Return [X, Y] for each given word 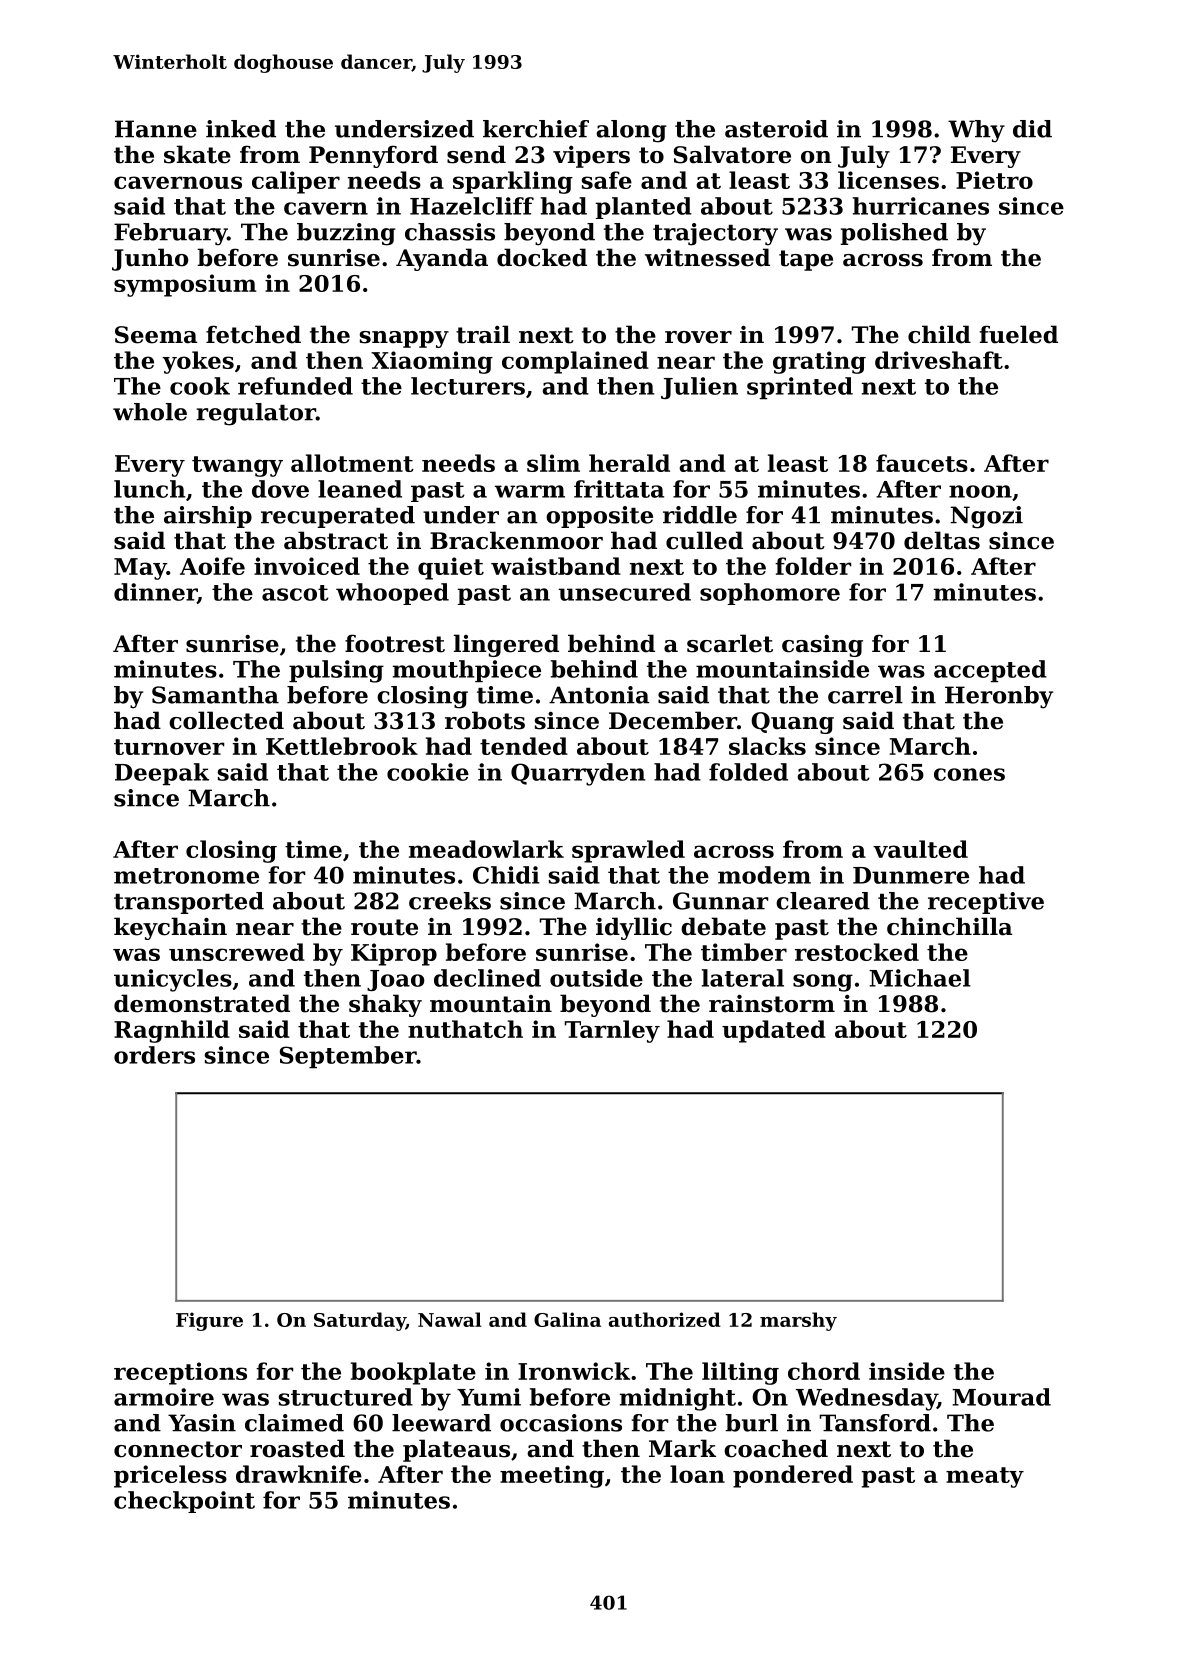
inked [241, 129]
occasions [561, 1423]
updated [774, 1031]
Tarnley [612, 1031]
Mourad [1001, 1397]
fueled [1019, 334]
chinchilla [949, 926]
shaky [385, 1005]
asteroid [776, 129]
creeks [450, 901]
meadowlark [486, 849]
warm [530, 491]
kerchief [536, 129]
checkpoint [184, 1502]
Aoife [212, 566]
